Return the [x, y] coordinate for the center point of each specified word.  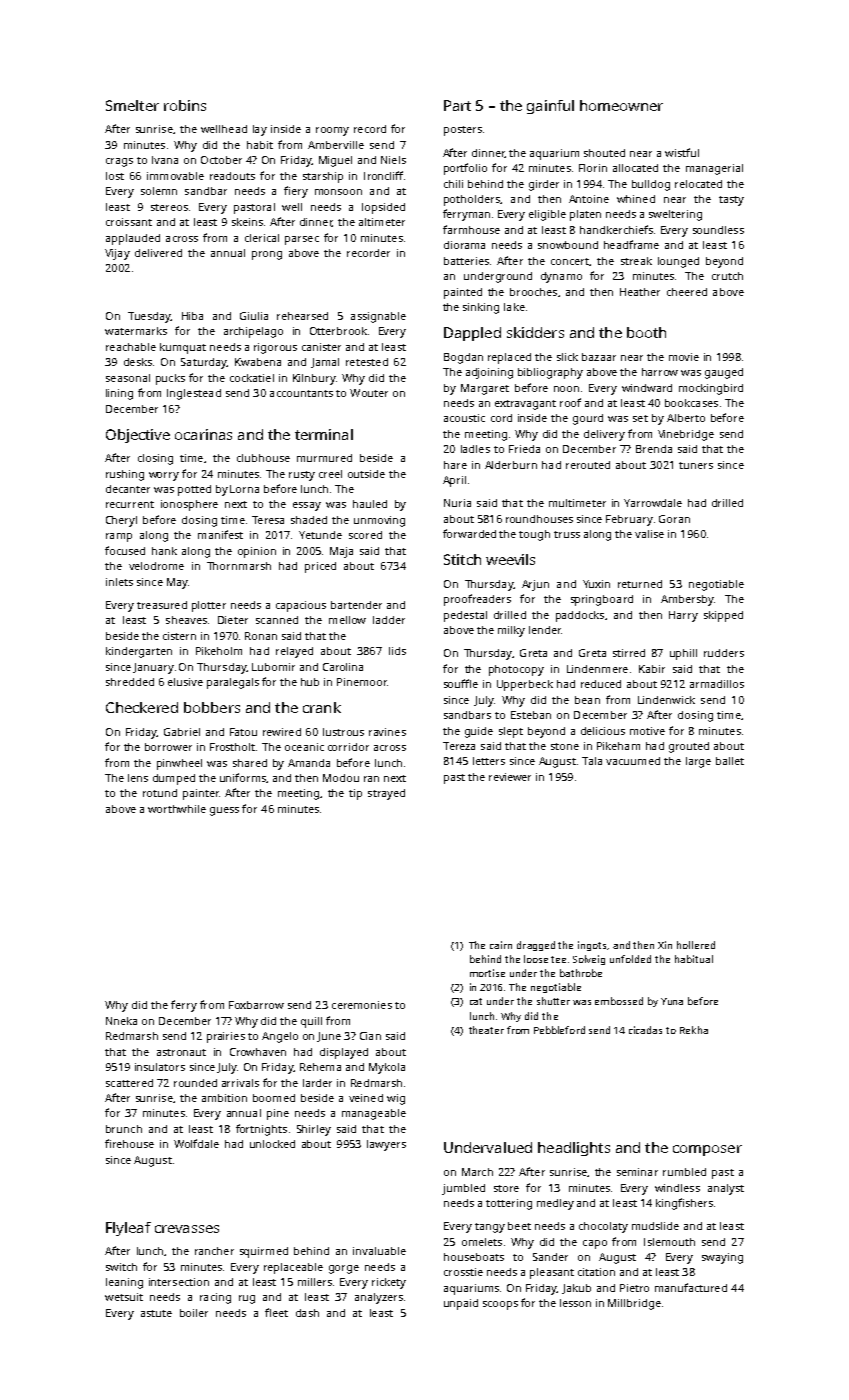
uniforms [243, 777]
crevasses [187, 1229]
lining [119, 394]
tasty [731, 201]
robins [185, 105]
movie [684, 357]
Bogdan [463, 358]
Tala [592, 761]
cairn [501, 945]
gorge [344, 1269]
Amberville [336, 145]
